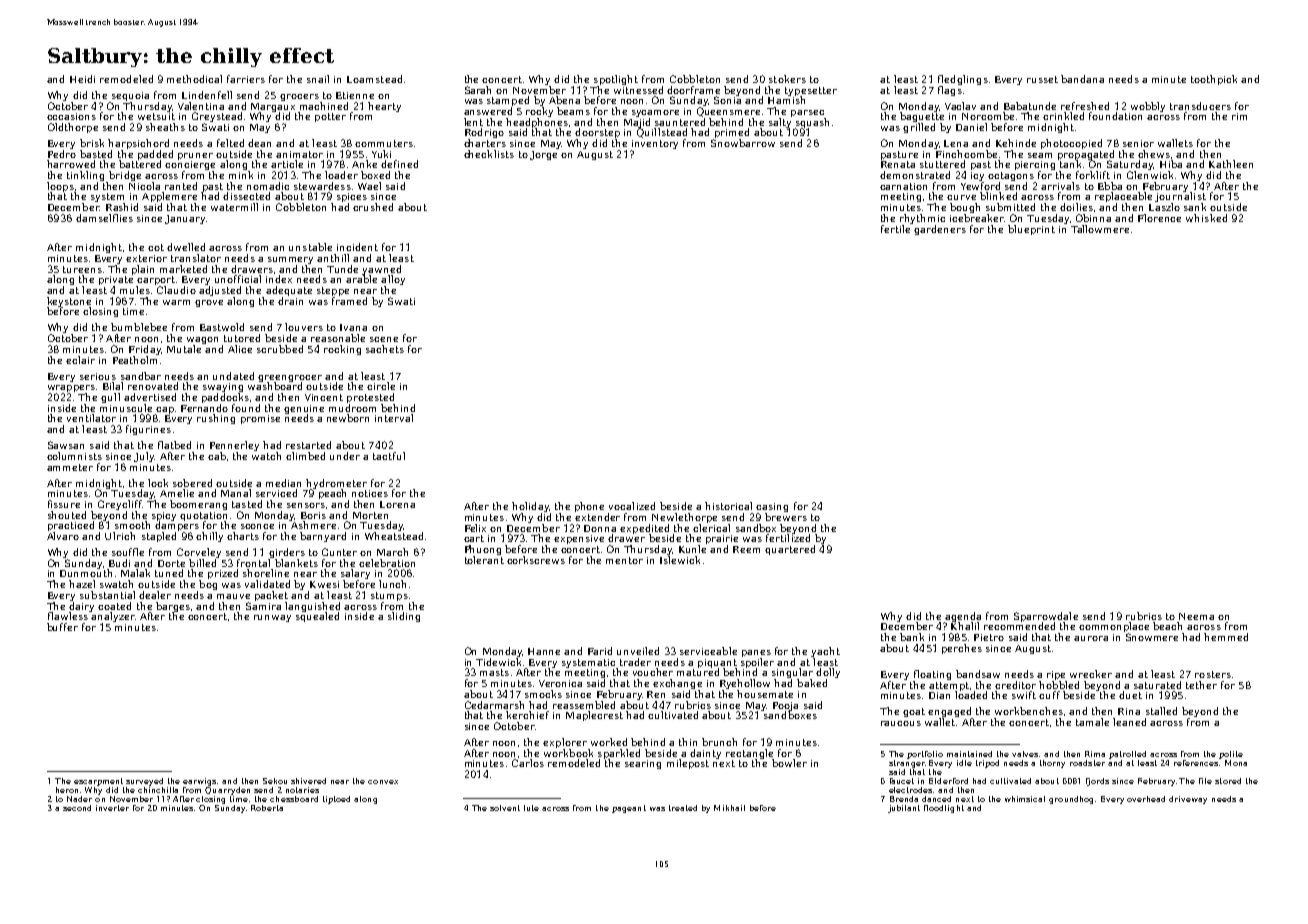  What do you see at coordinates (772, 507) in the page?
I see `casing` at bounding box center [772, 507].
